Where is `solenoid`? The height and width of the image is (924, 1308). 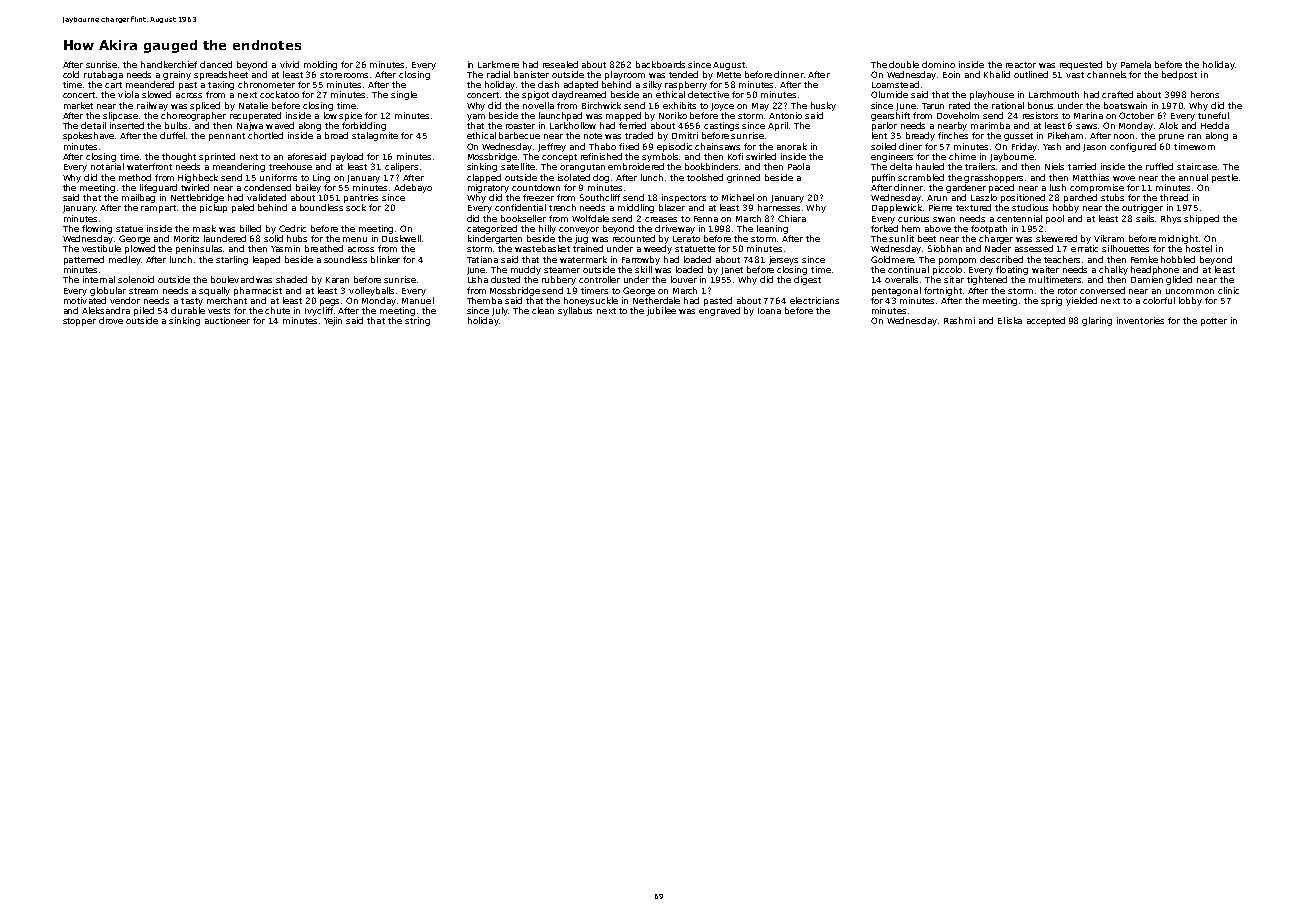
solenoid is located at coordinates (136, 279).
